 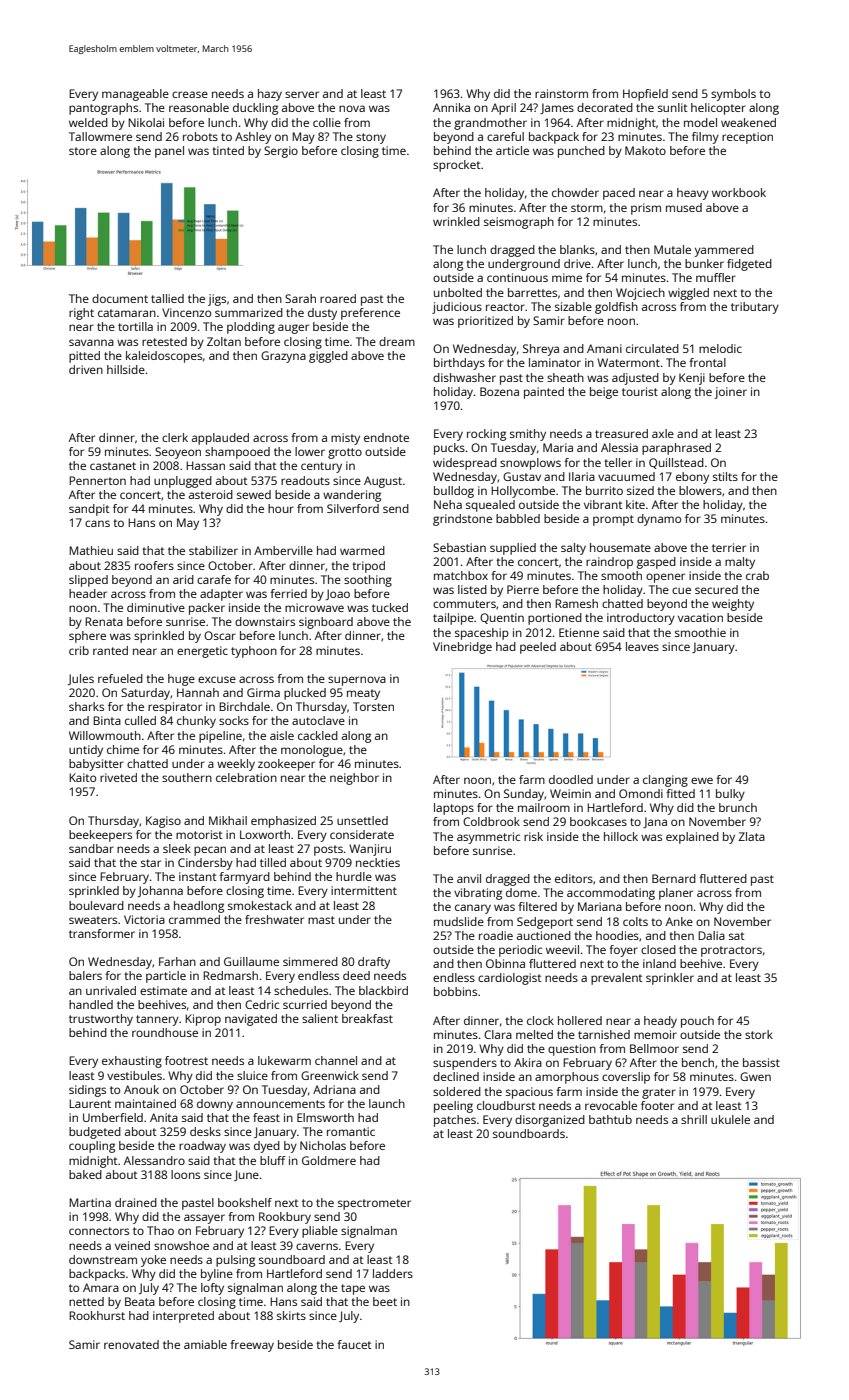 I want to click on Annika, so click(x=451, y=107).
